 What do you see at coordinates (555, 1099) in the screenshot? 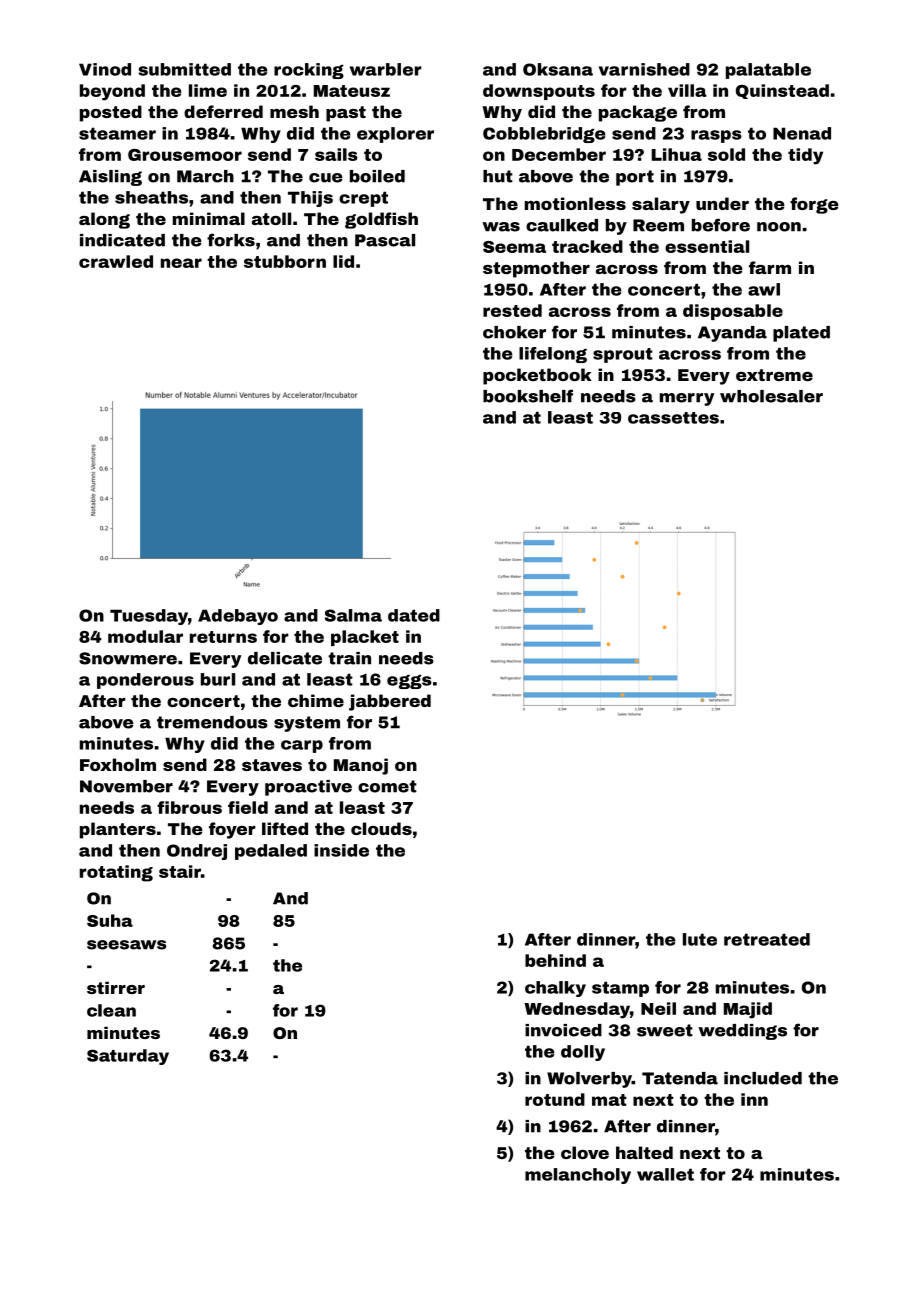
I see `rotund` at bounding box center [555, 1099].
